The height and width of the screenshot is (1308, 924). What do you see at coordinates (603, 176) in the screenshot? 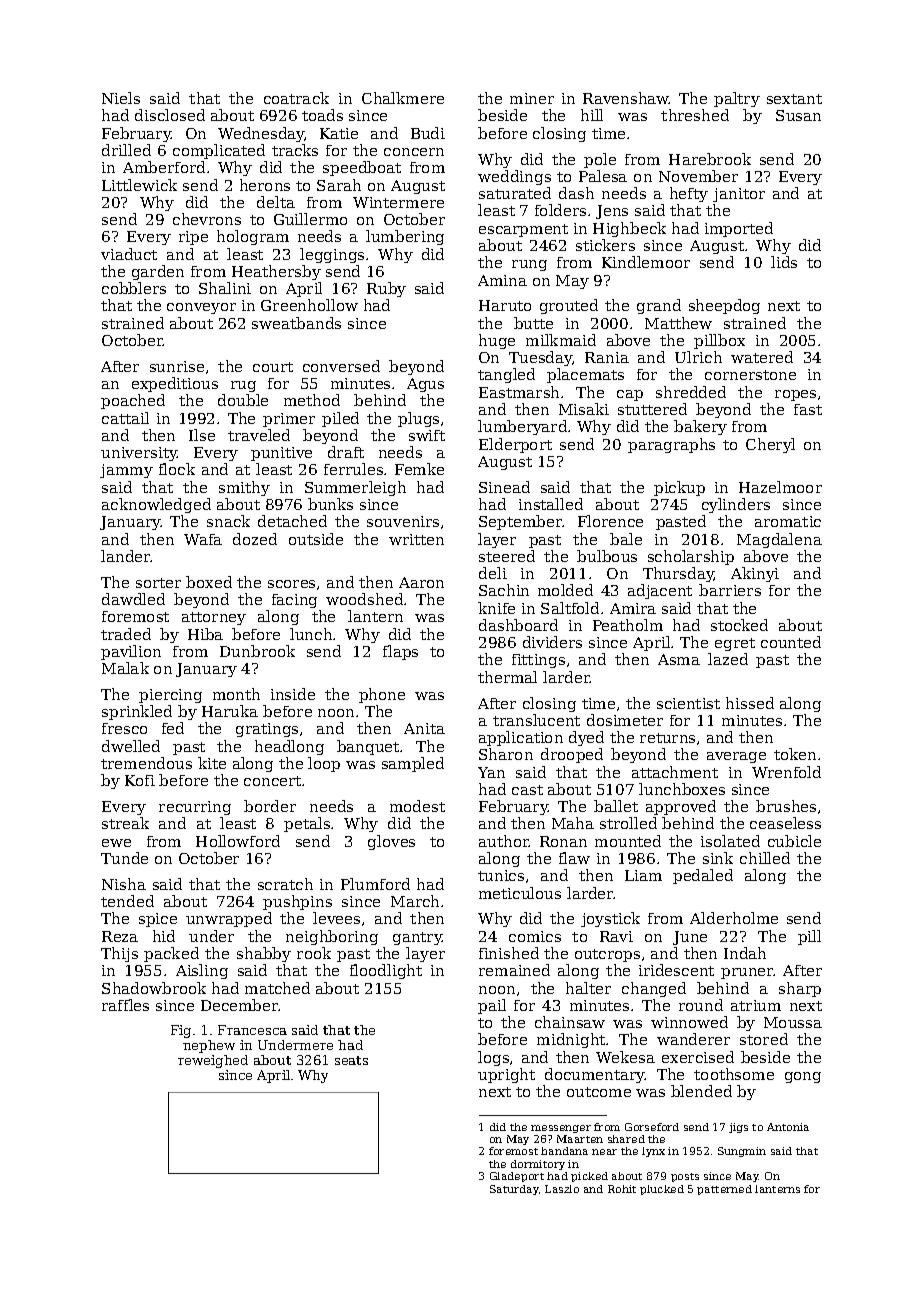
I see `Palesa` at bounding box center [603, 176].
